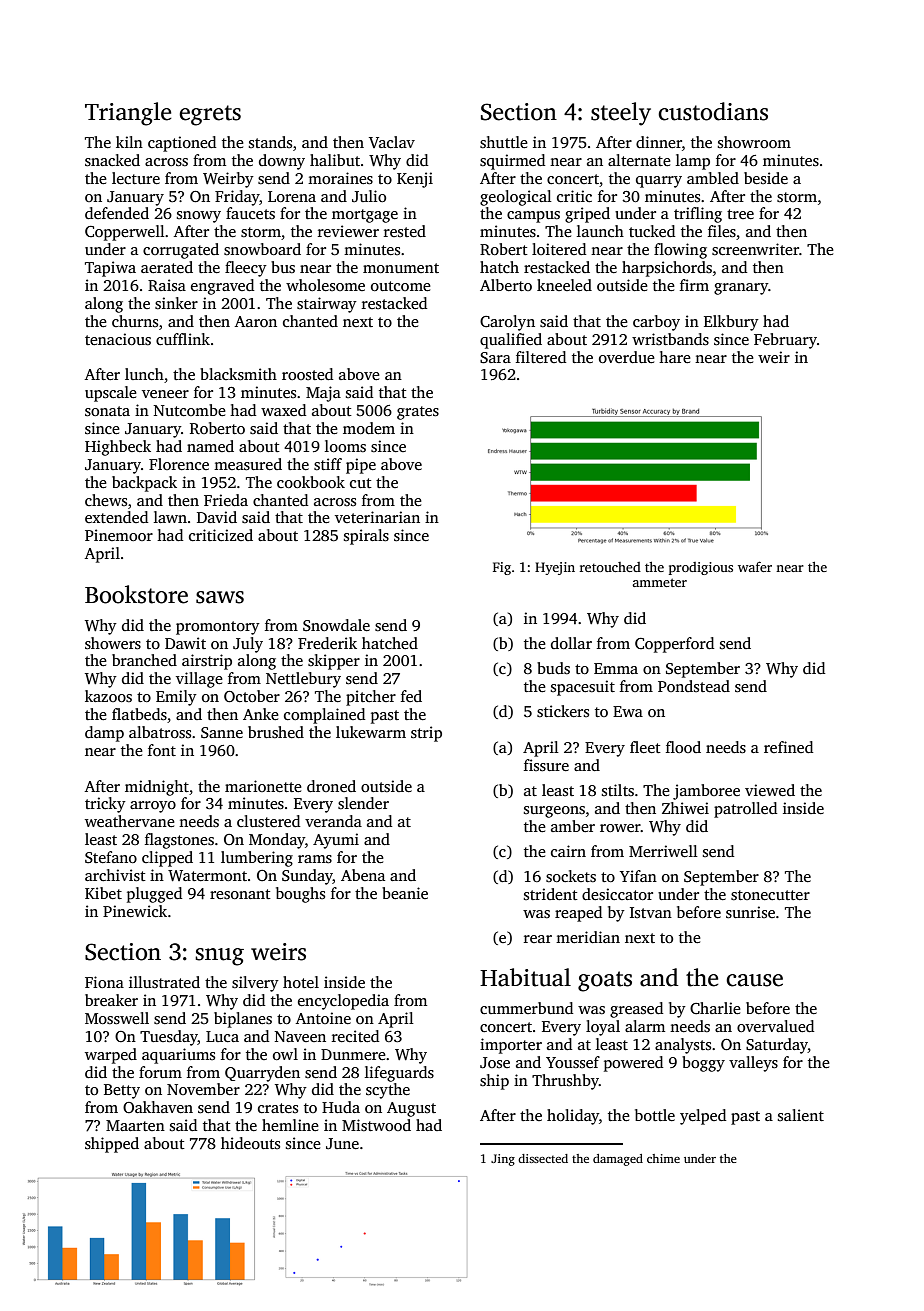 The image size is (924, 1311). I want to click on Snowdale, so click(336, 625).
